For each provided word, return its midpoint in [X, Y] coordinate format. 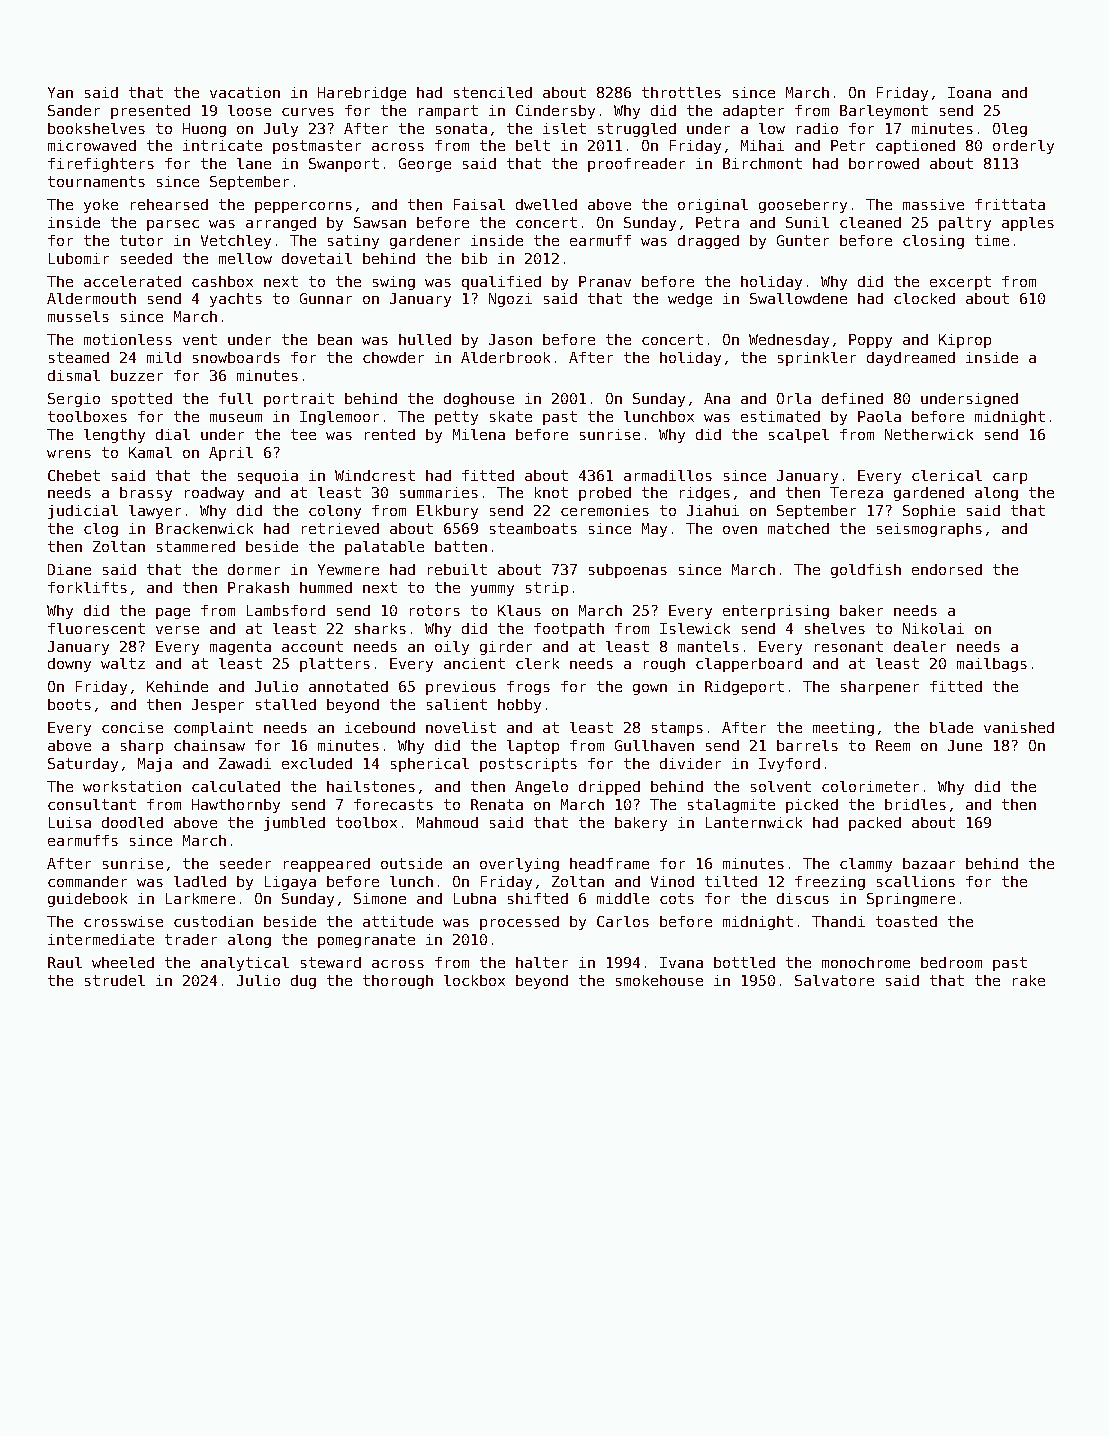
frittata [1010, 204]
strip [547, 589]
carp [1010, 478]
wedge [690, 300]
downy [69, 665]
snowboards [236, 357]
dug [303, 982]
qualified [501, 283]
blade [951, 727]
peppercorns [303, 207]
